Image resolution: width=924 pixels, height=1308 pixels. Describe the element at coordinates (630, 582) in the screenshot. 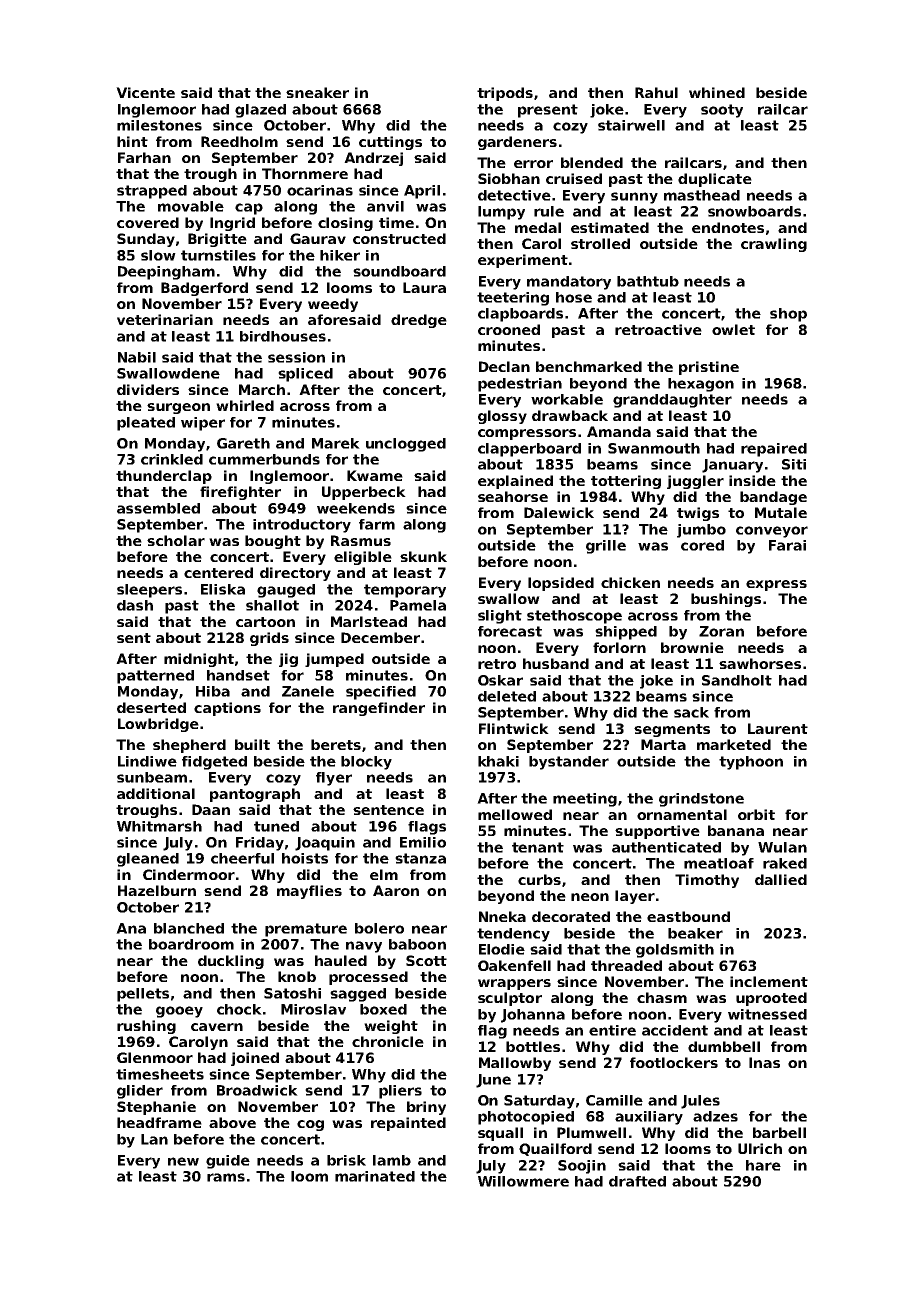

I see `chicken` at that location.
